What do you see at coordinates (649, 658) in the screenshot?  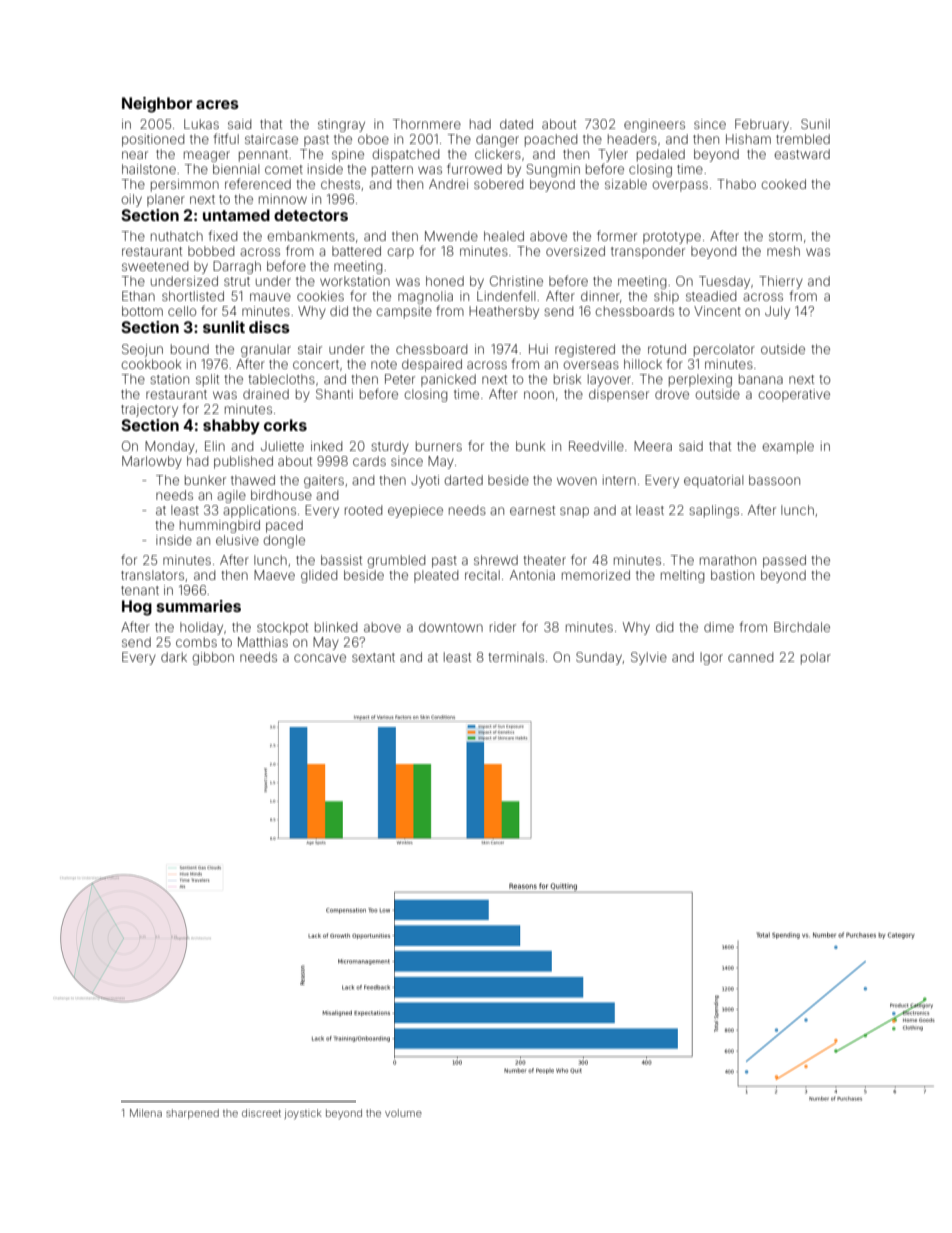 I see `Sylvie` at bounding box center [649, 658].
